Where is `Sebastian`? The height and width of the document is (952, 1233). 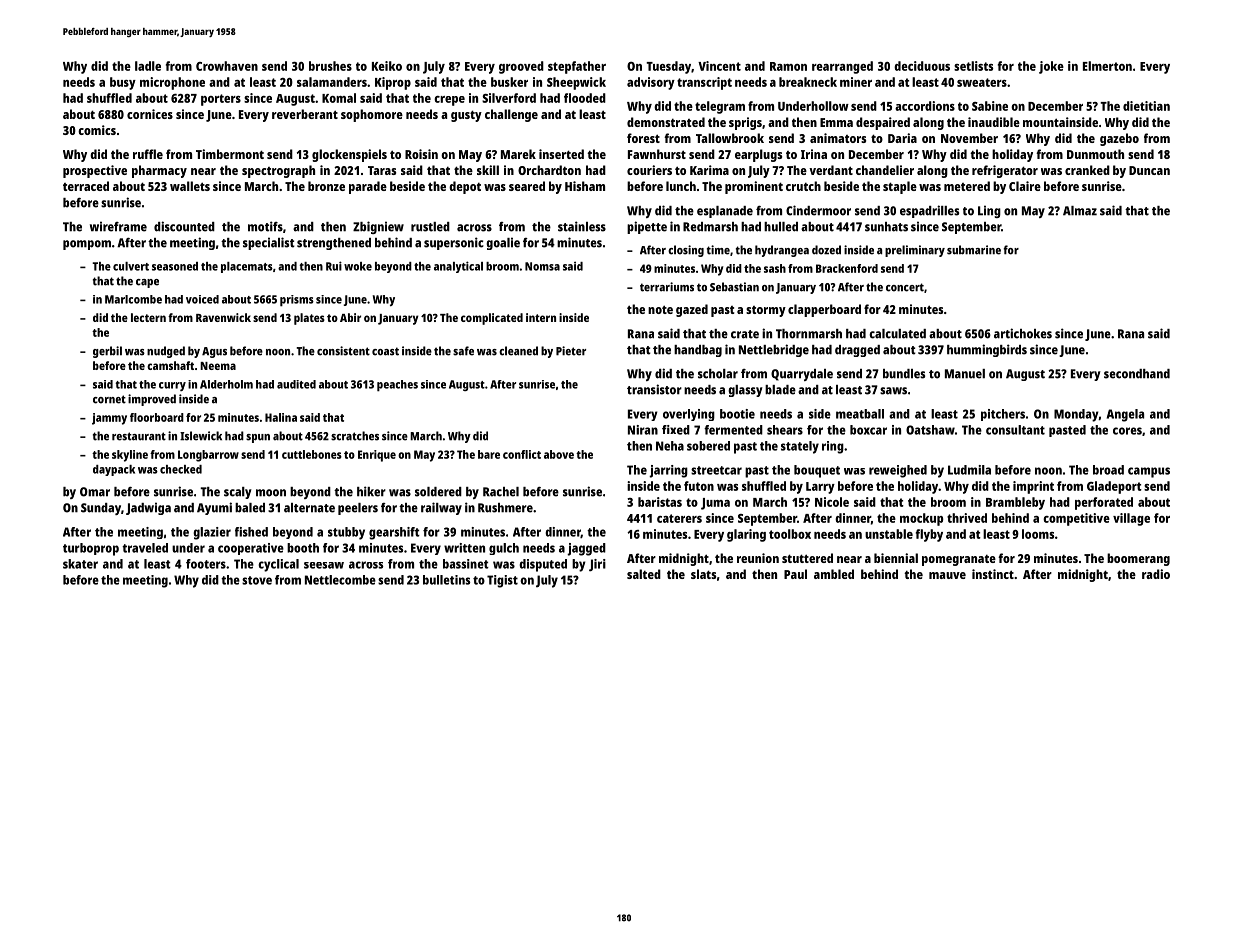
Sebastian is located at coordinates (734, 287).
